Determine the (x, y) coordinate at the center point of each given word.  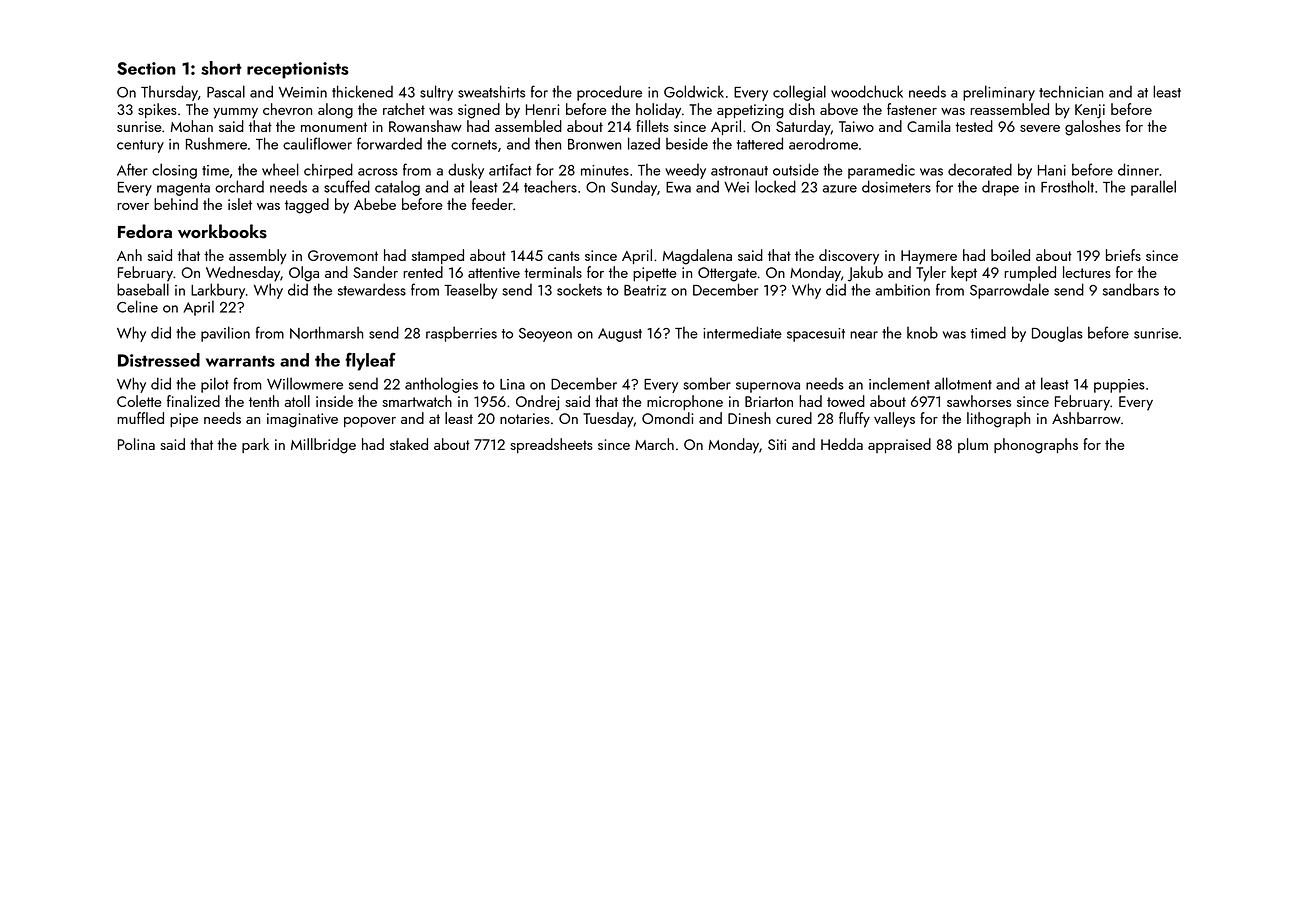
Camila (929, 126)
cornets (474, 145)
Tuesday (608, 420)
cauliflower (317, 143)
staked (409, 444)
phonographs (1036, 446)
